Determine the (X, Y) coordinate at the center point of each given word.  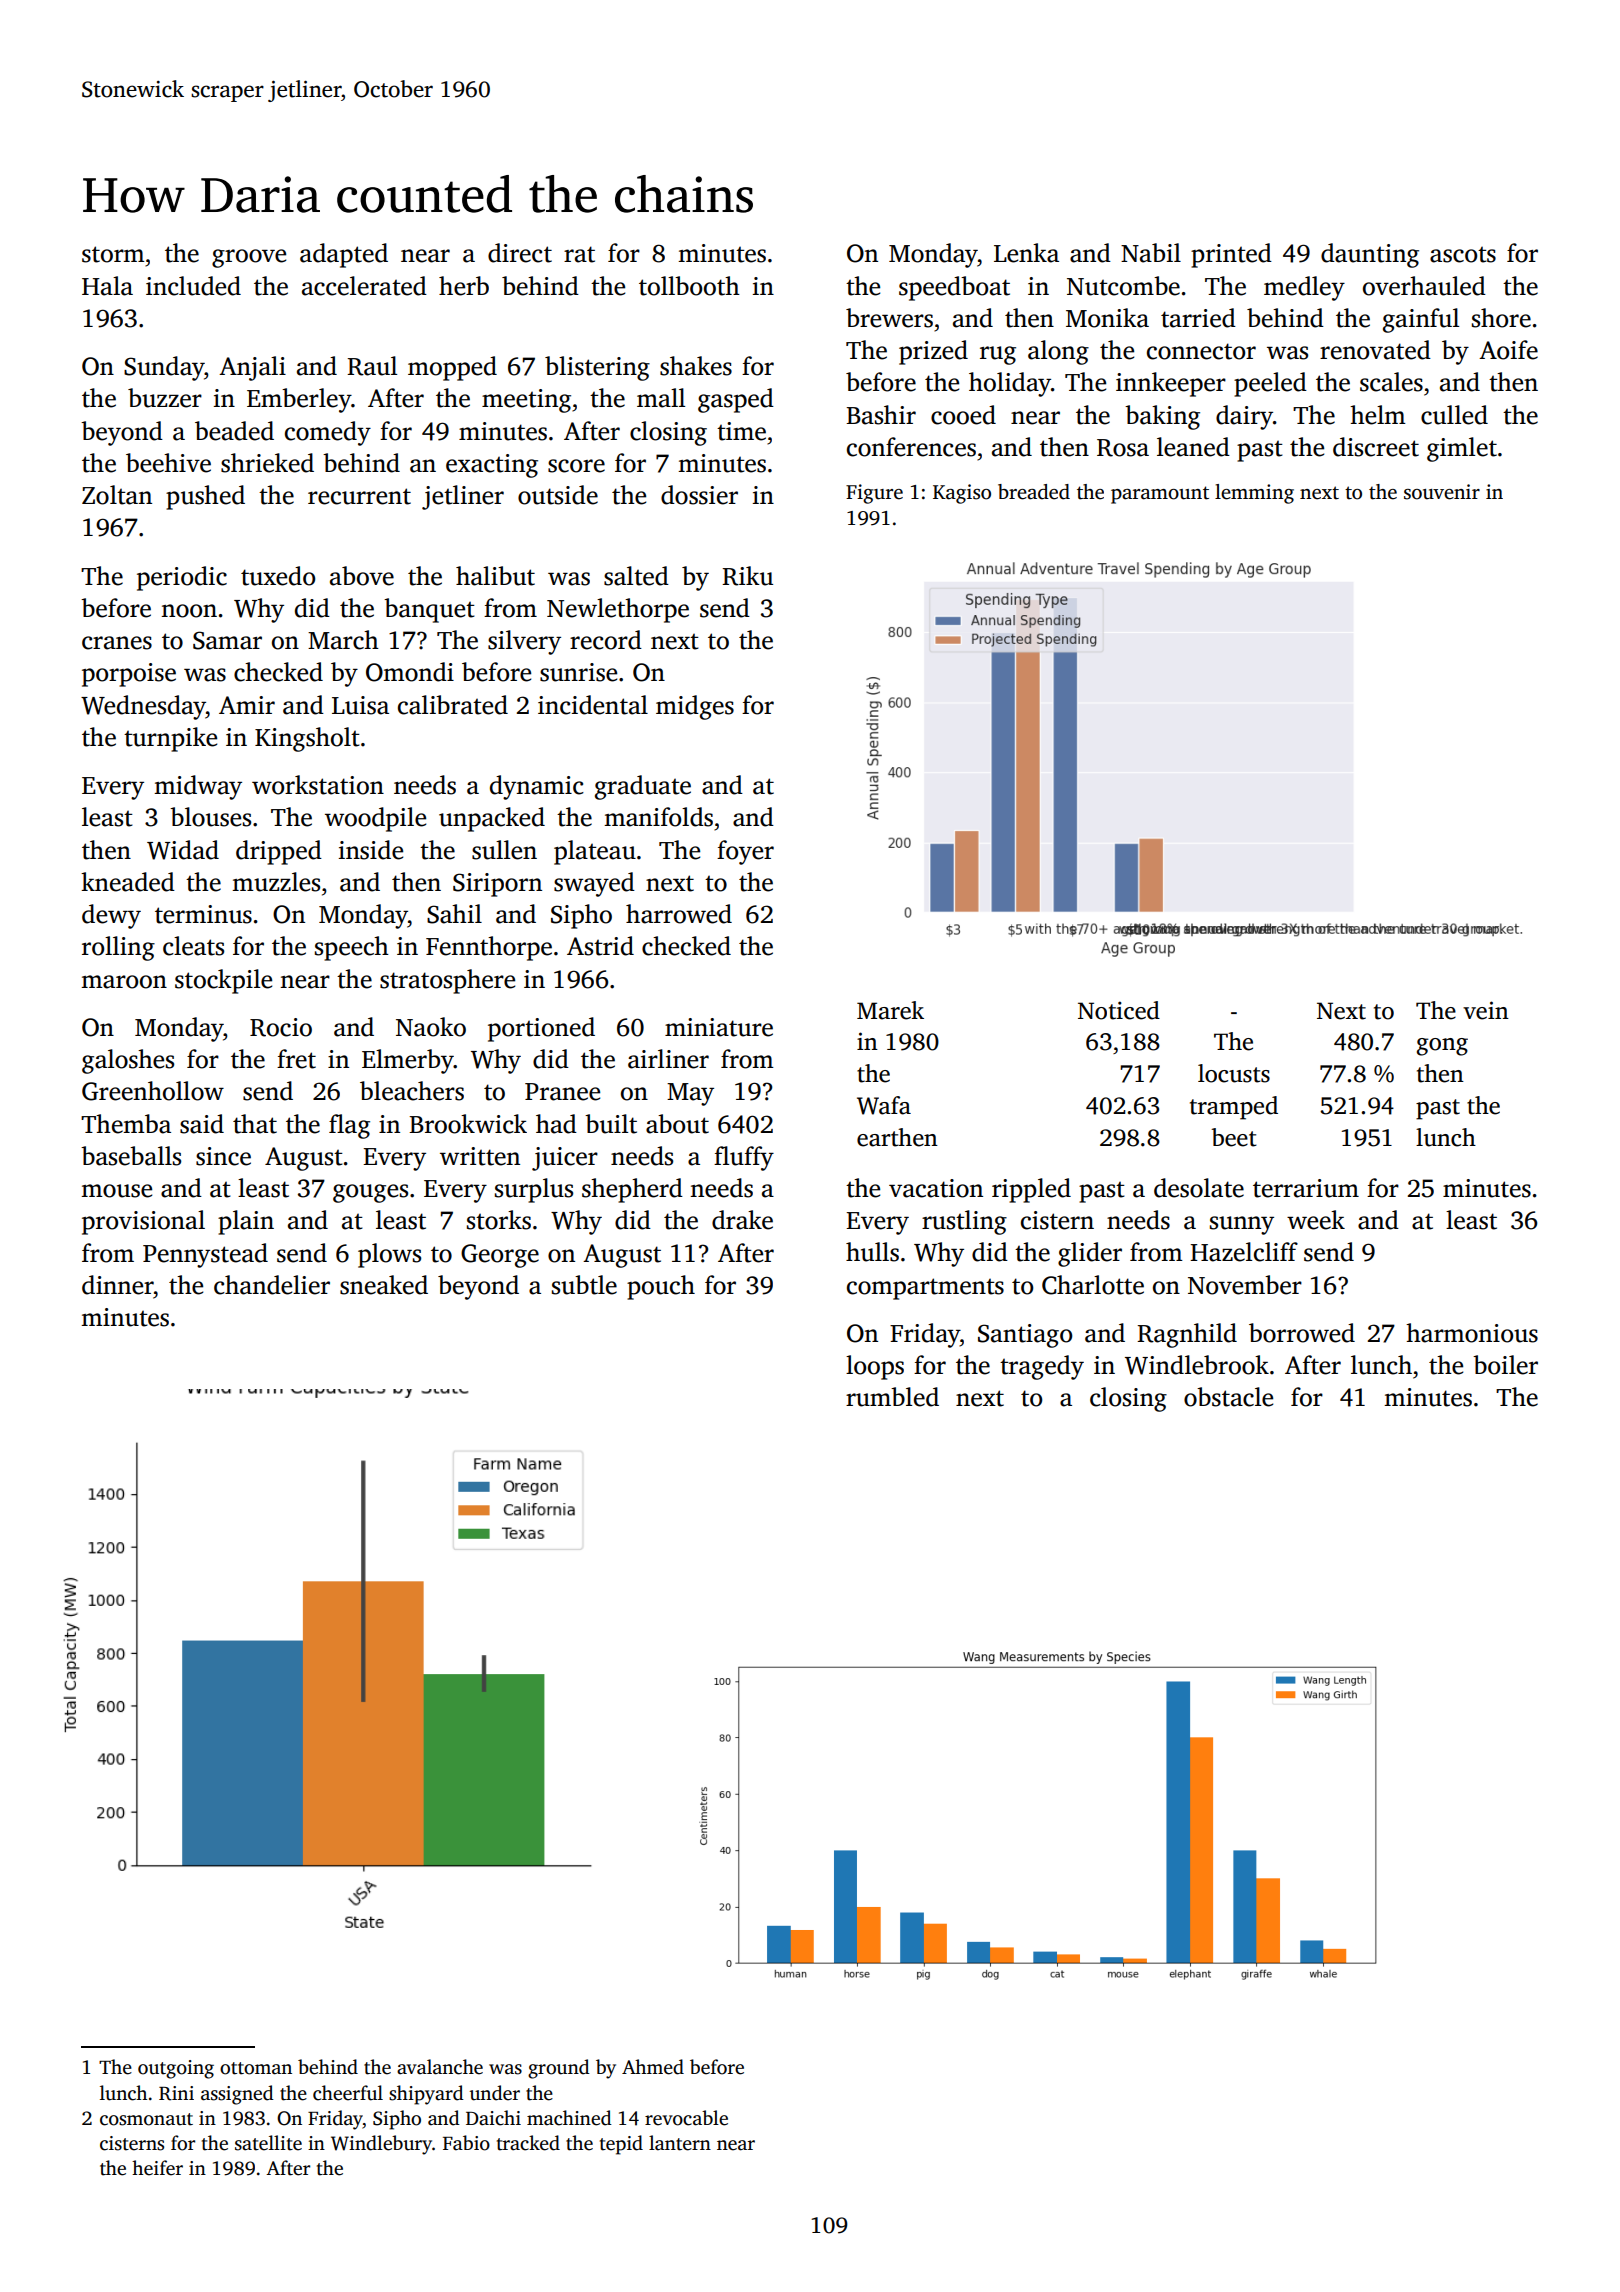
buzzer (165, 398)
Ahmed (653, 2067)
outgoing (176, 2069)
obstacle (1228, 1397)
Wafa (884, 1105)
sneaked (384, 1285)
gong (1442, 1047)
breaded (1034, 492)
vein (1486, 1010)
